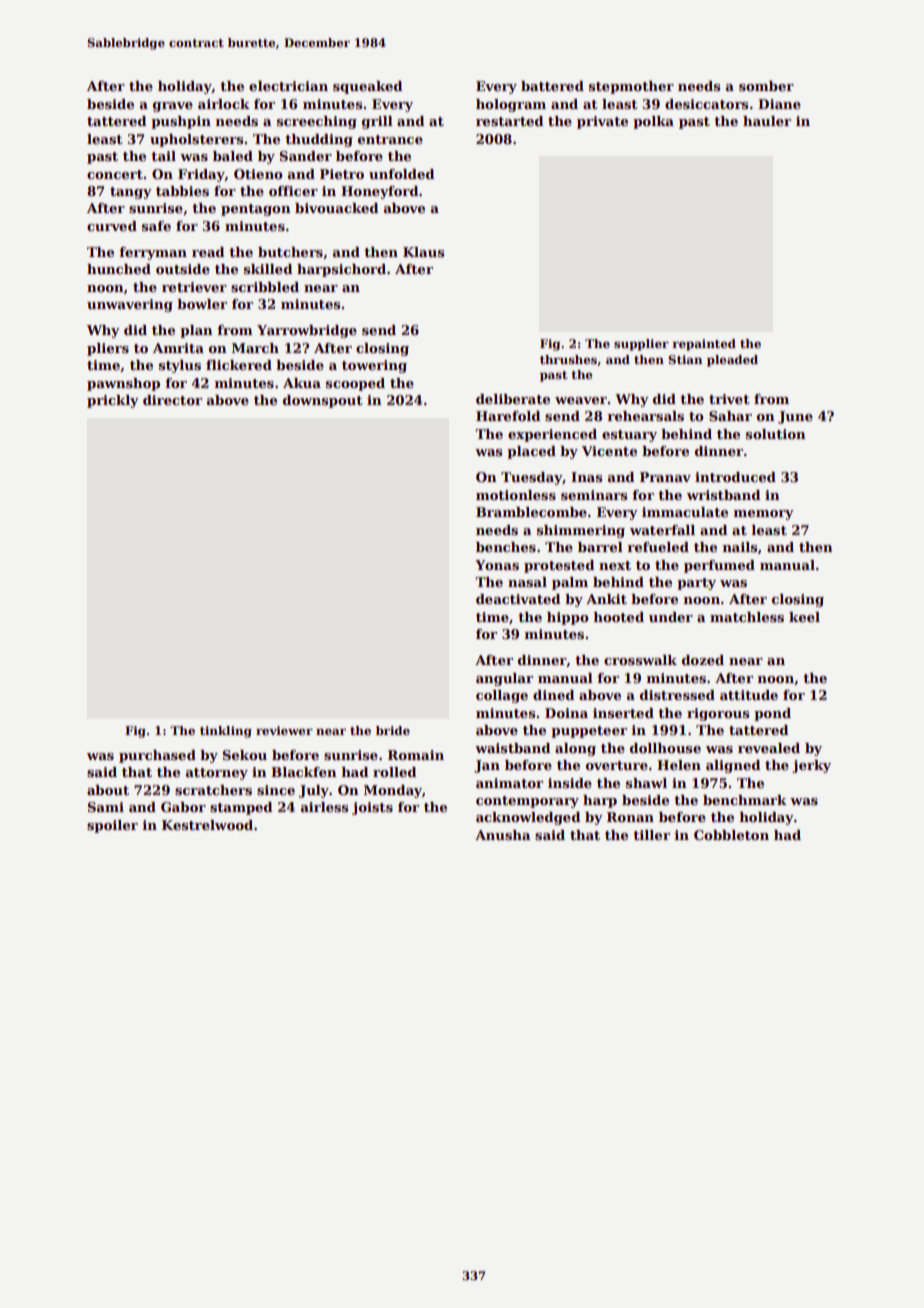  What do you see at coordinates (766, 86) in the document?
I see `somber` at bounding box center [766, 86].
